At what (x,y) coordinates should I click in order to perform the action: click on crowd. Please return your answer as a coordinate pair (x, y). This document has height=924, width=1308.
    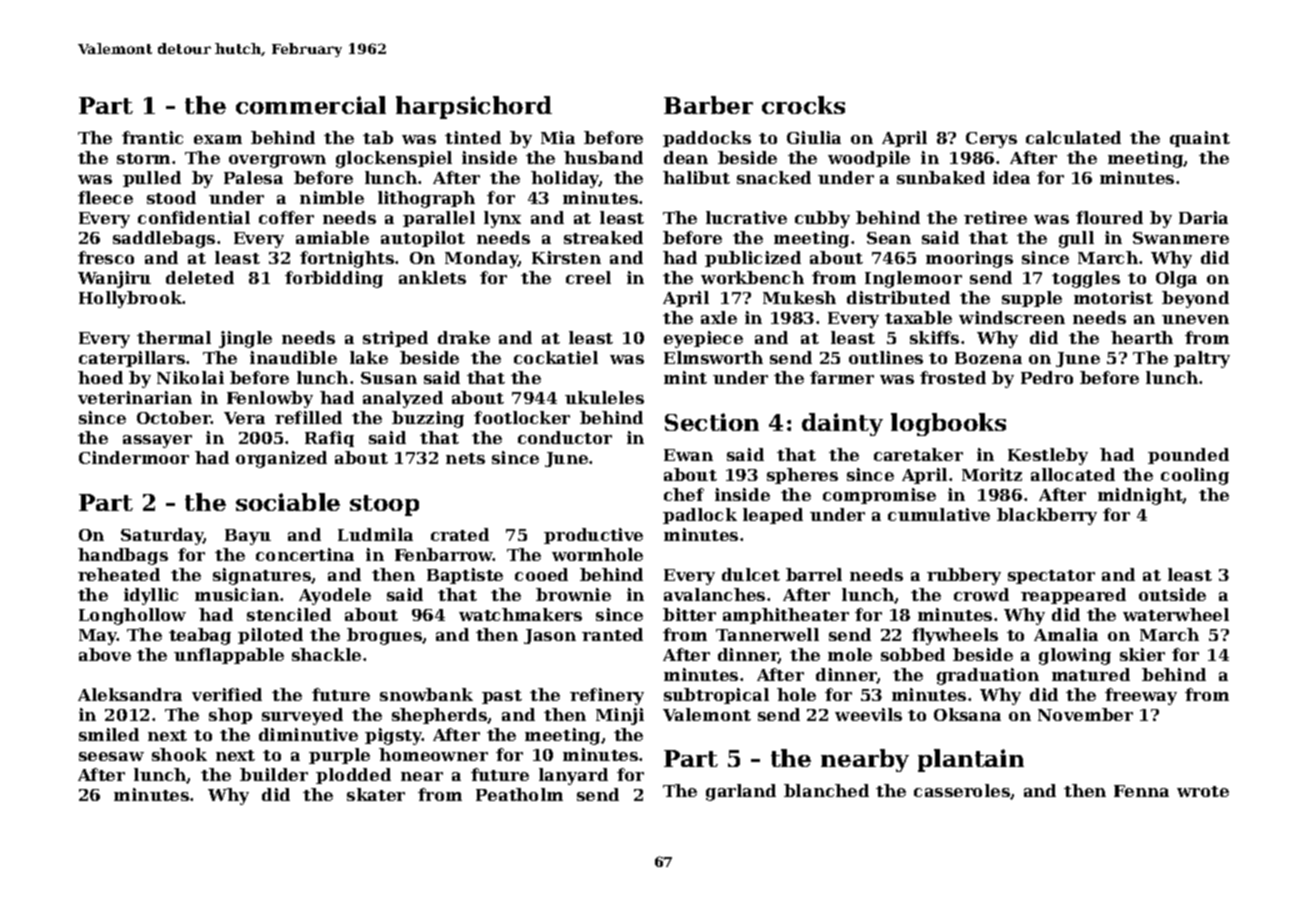
    Looking at the image, I should click on (981, 594).
